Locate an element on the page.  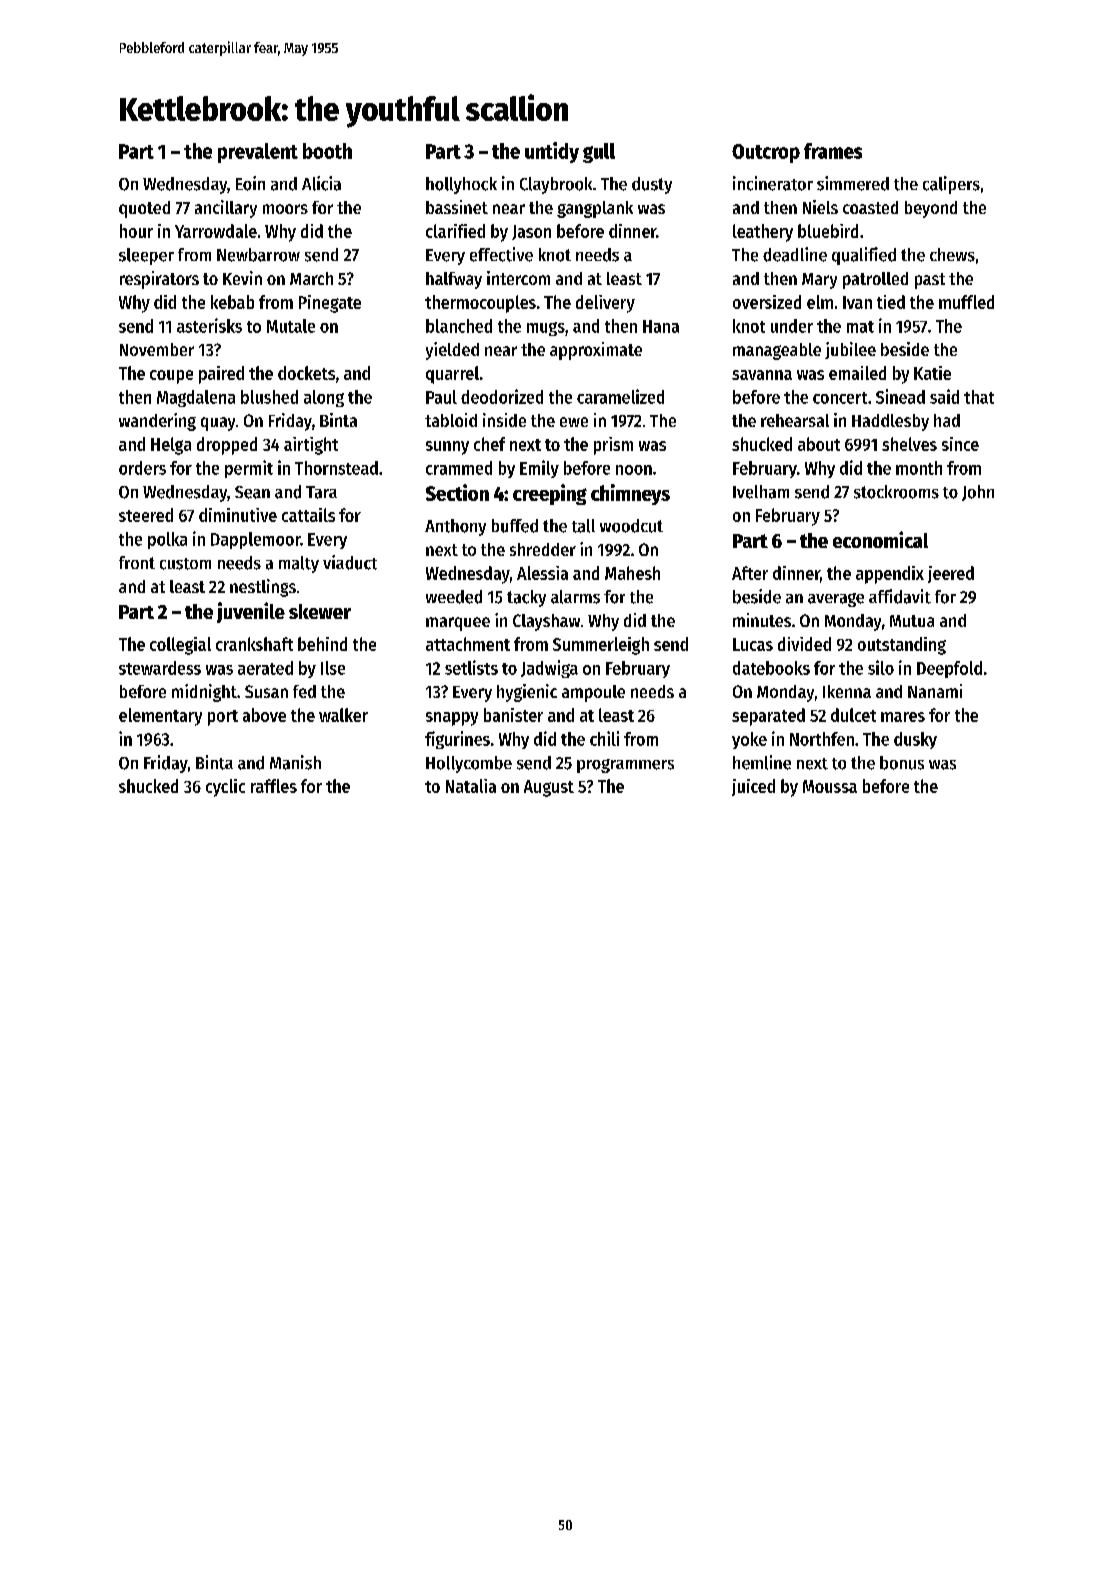
about is located at coordinates (819, 444).
